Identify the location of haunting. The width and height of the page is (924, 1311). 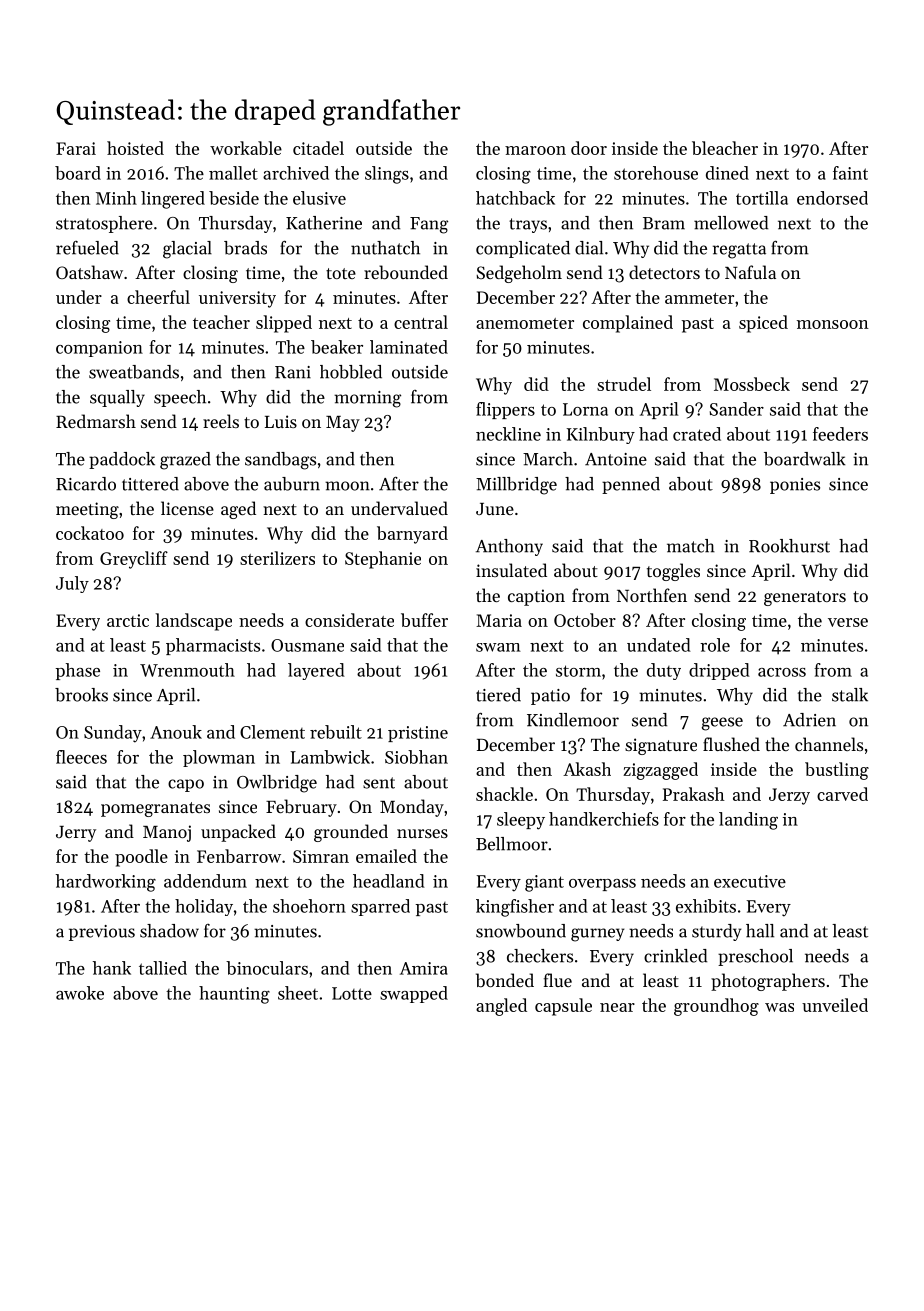
(234, 995).
